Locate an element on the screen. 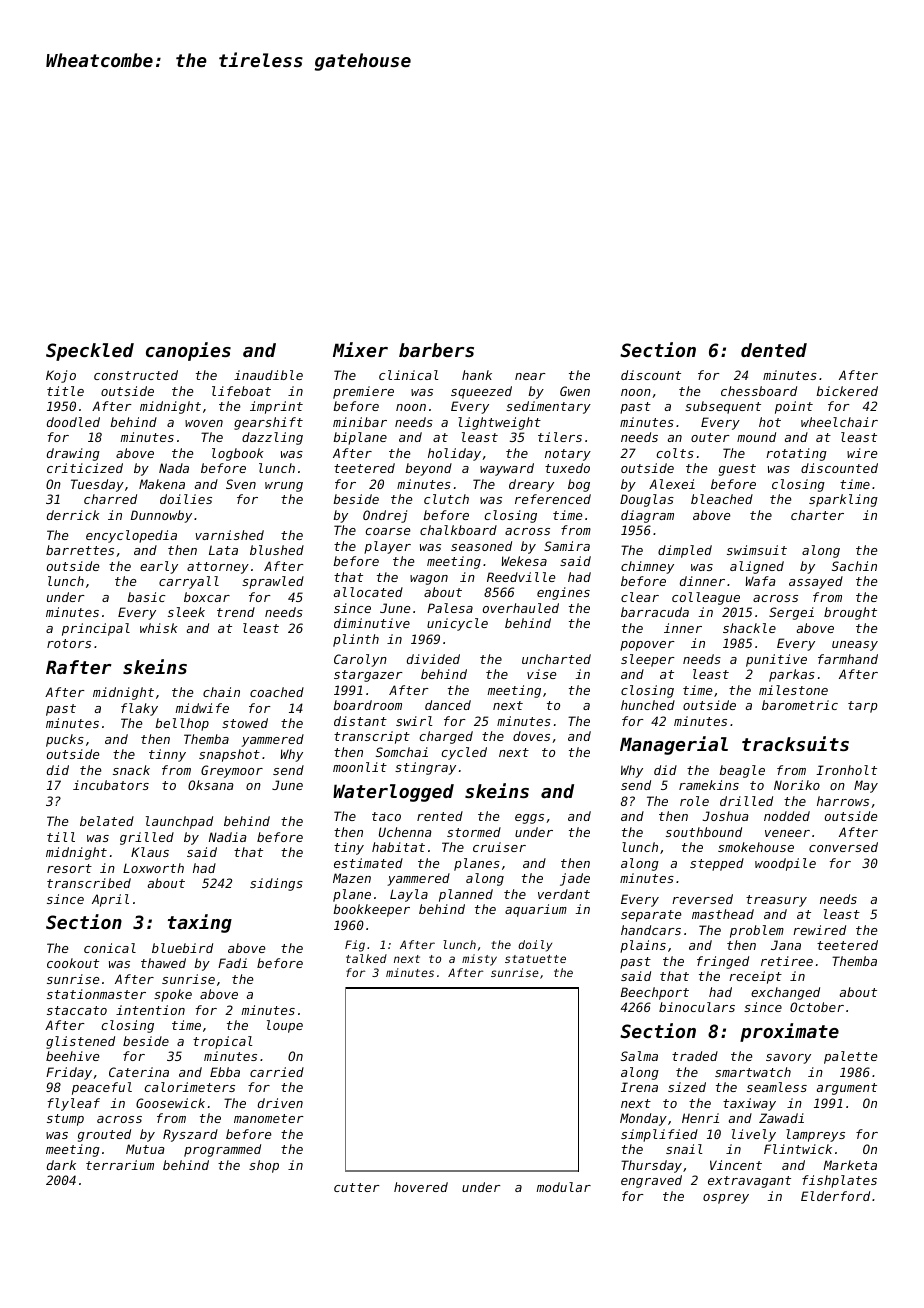 The width and height of the screenshot is (924, 1308). chalkboard is located at coordinates (458, 530).
